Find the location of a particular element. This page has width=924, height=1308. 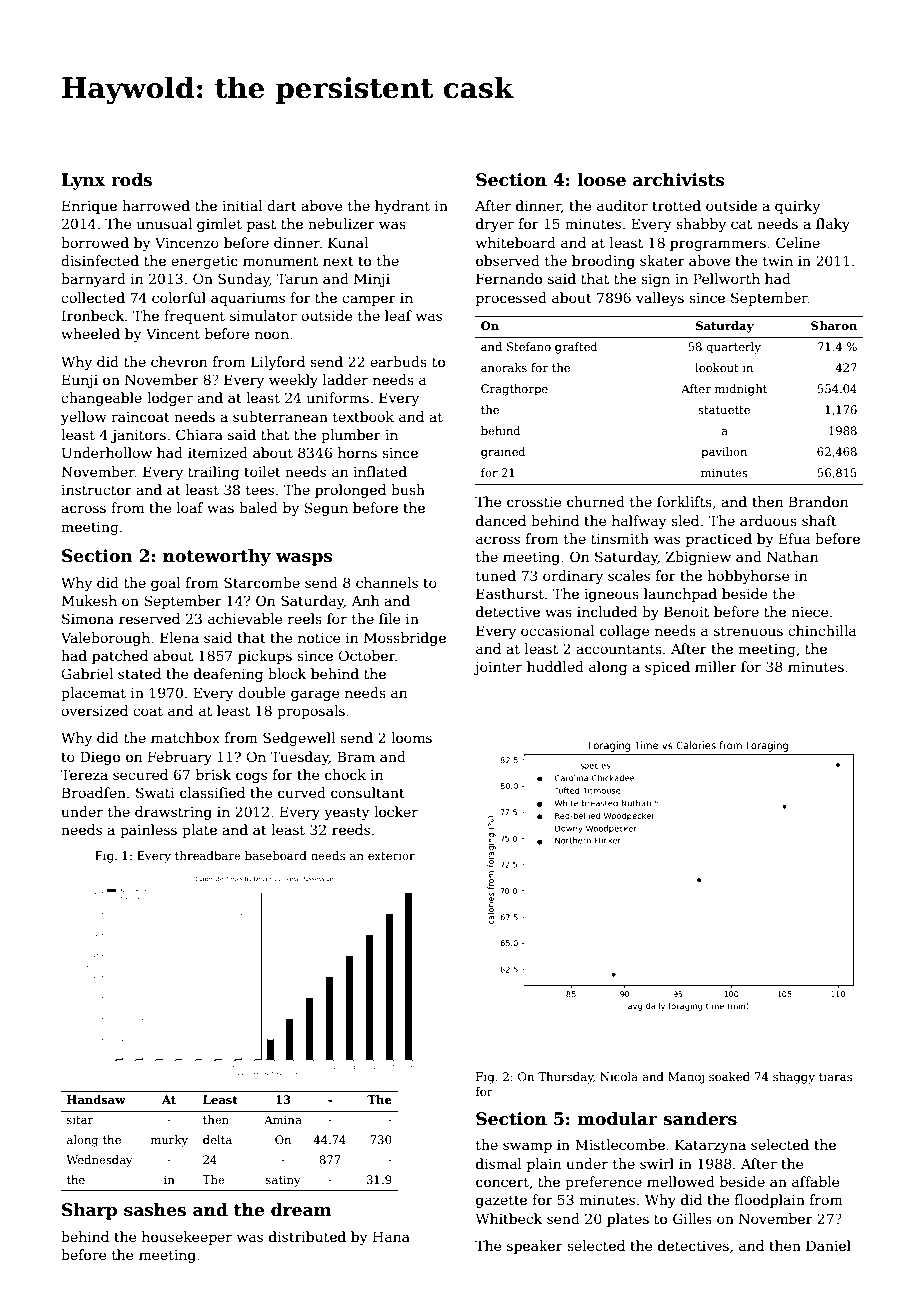

stated is located at coordinates (139, 673).
